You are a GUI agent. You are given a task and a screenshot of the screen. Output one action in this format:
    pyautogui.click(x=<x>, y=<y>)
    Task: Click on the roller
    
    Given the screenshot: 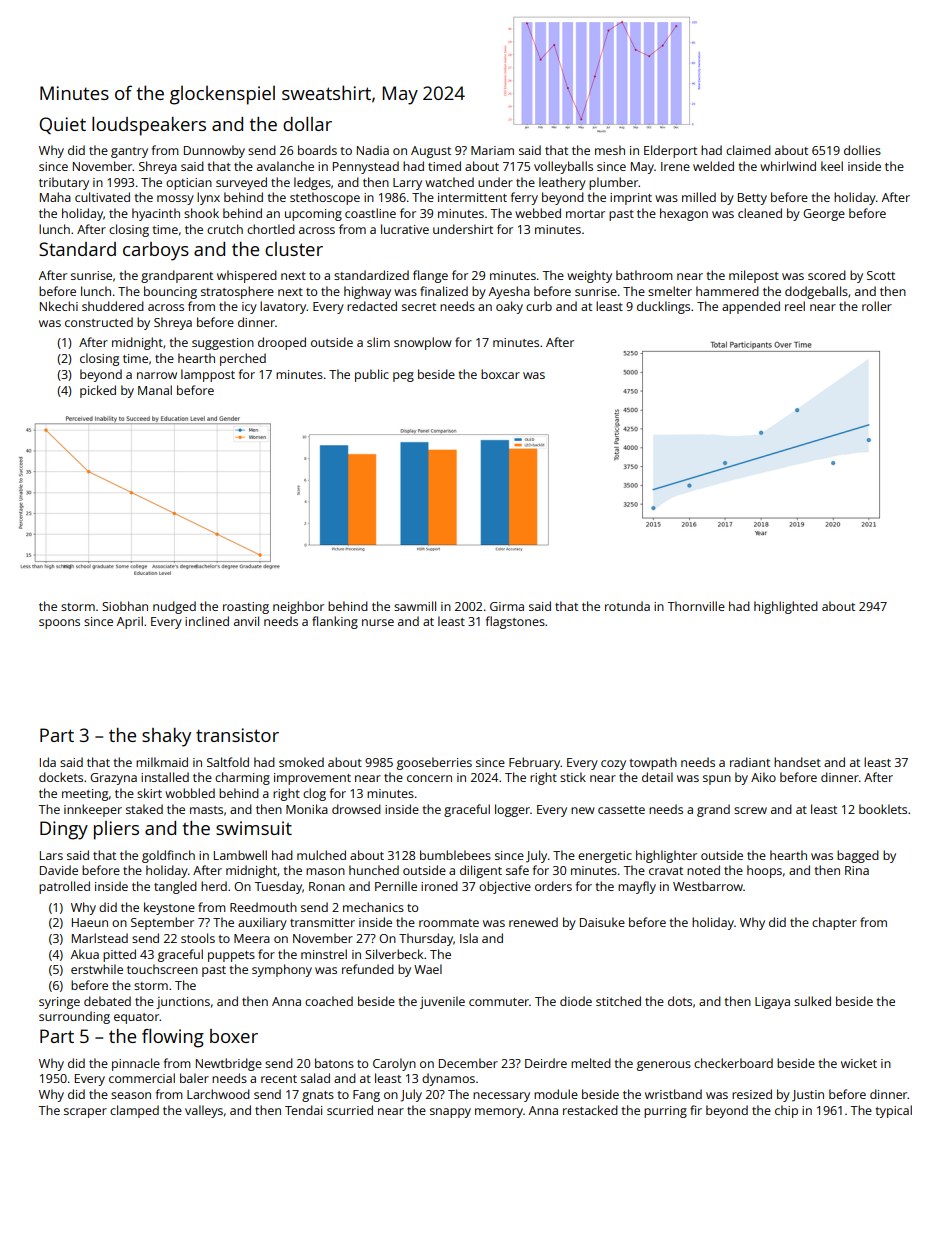 What is the action you would take?
    pyautogui.click(x=877, y=306)
